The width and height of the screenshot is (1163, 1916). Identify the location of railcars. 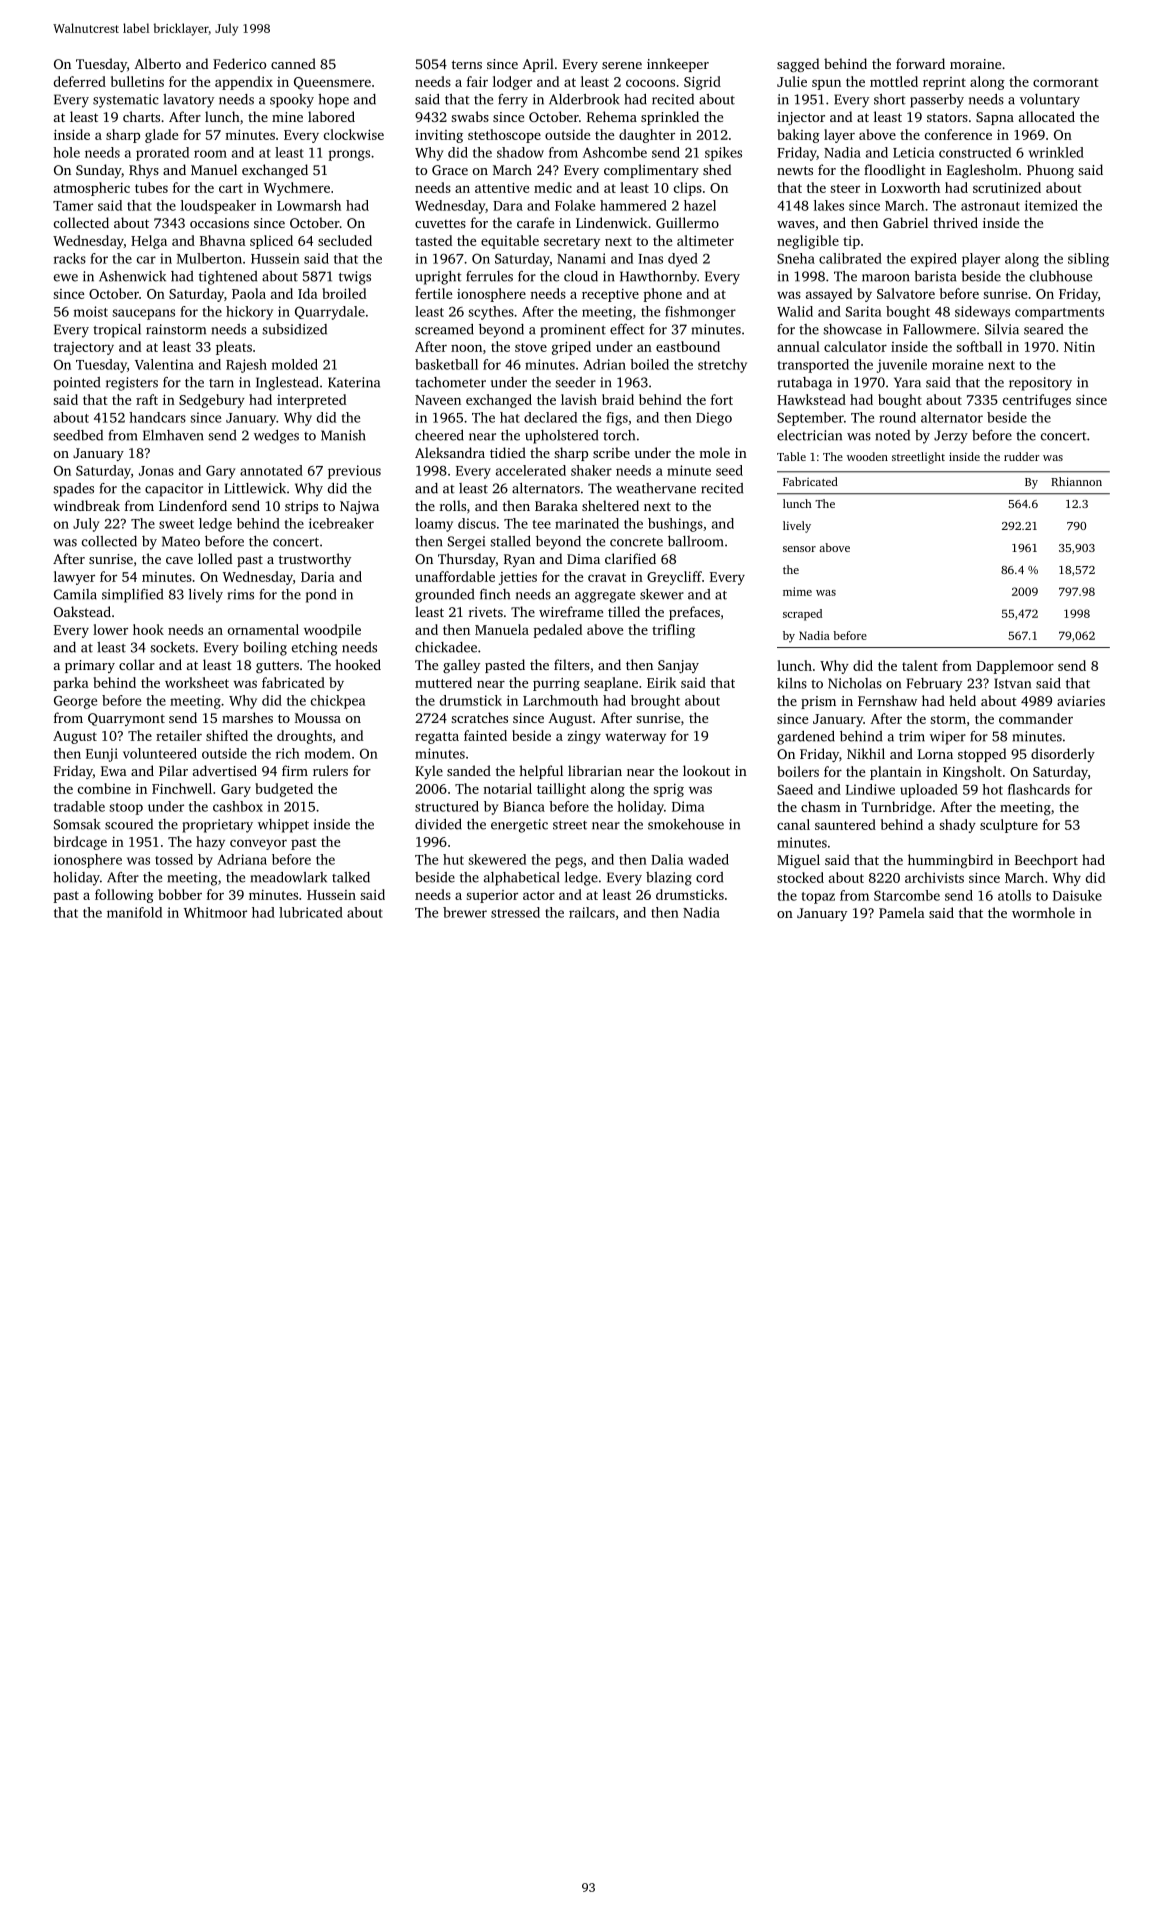
(592, 912).
